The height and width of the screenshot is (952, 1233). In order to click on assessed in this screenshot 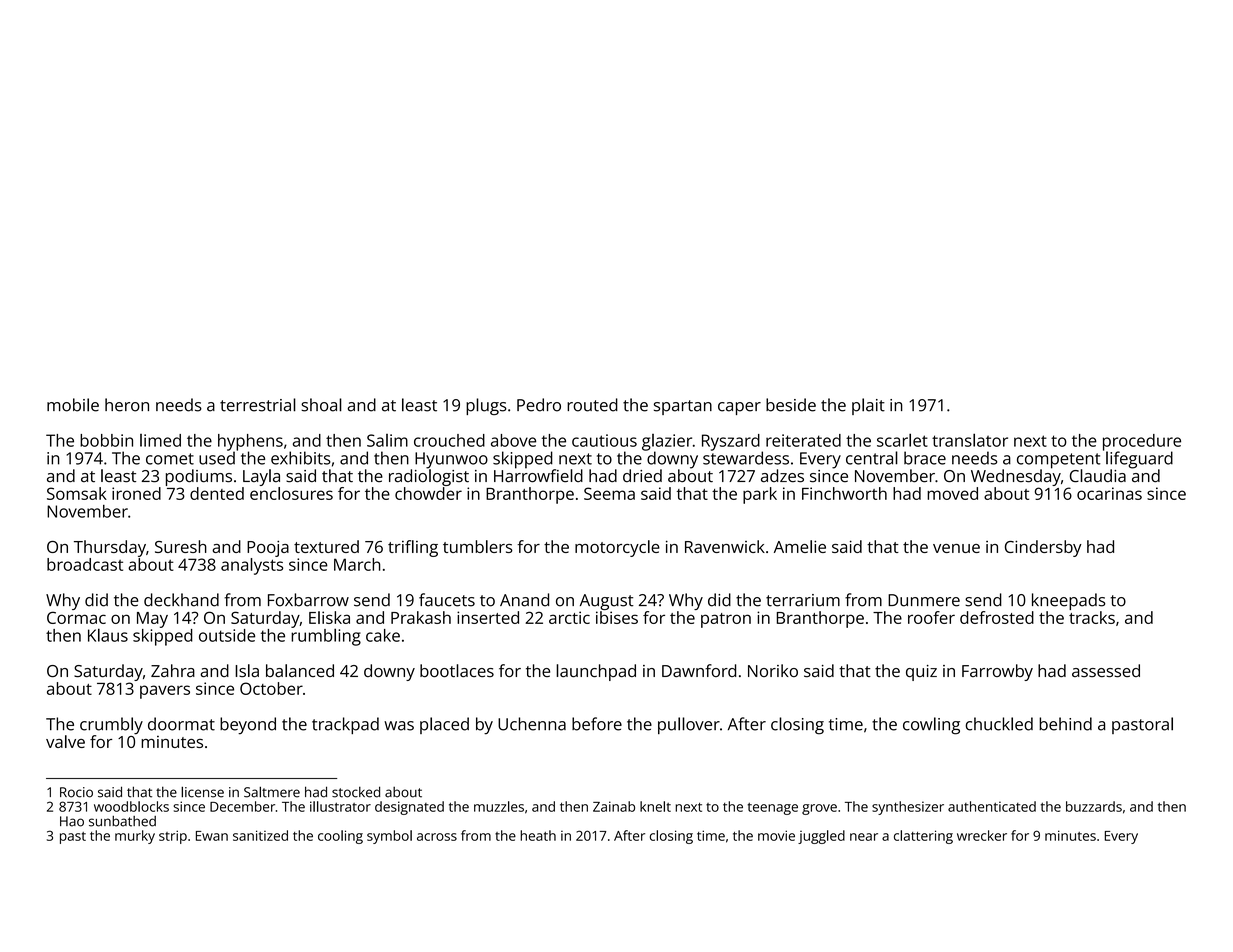, I will do `click(1106, 670)`.
